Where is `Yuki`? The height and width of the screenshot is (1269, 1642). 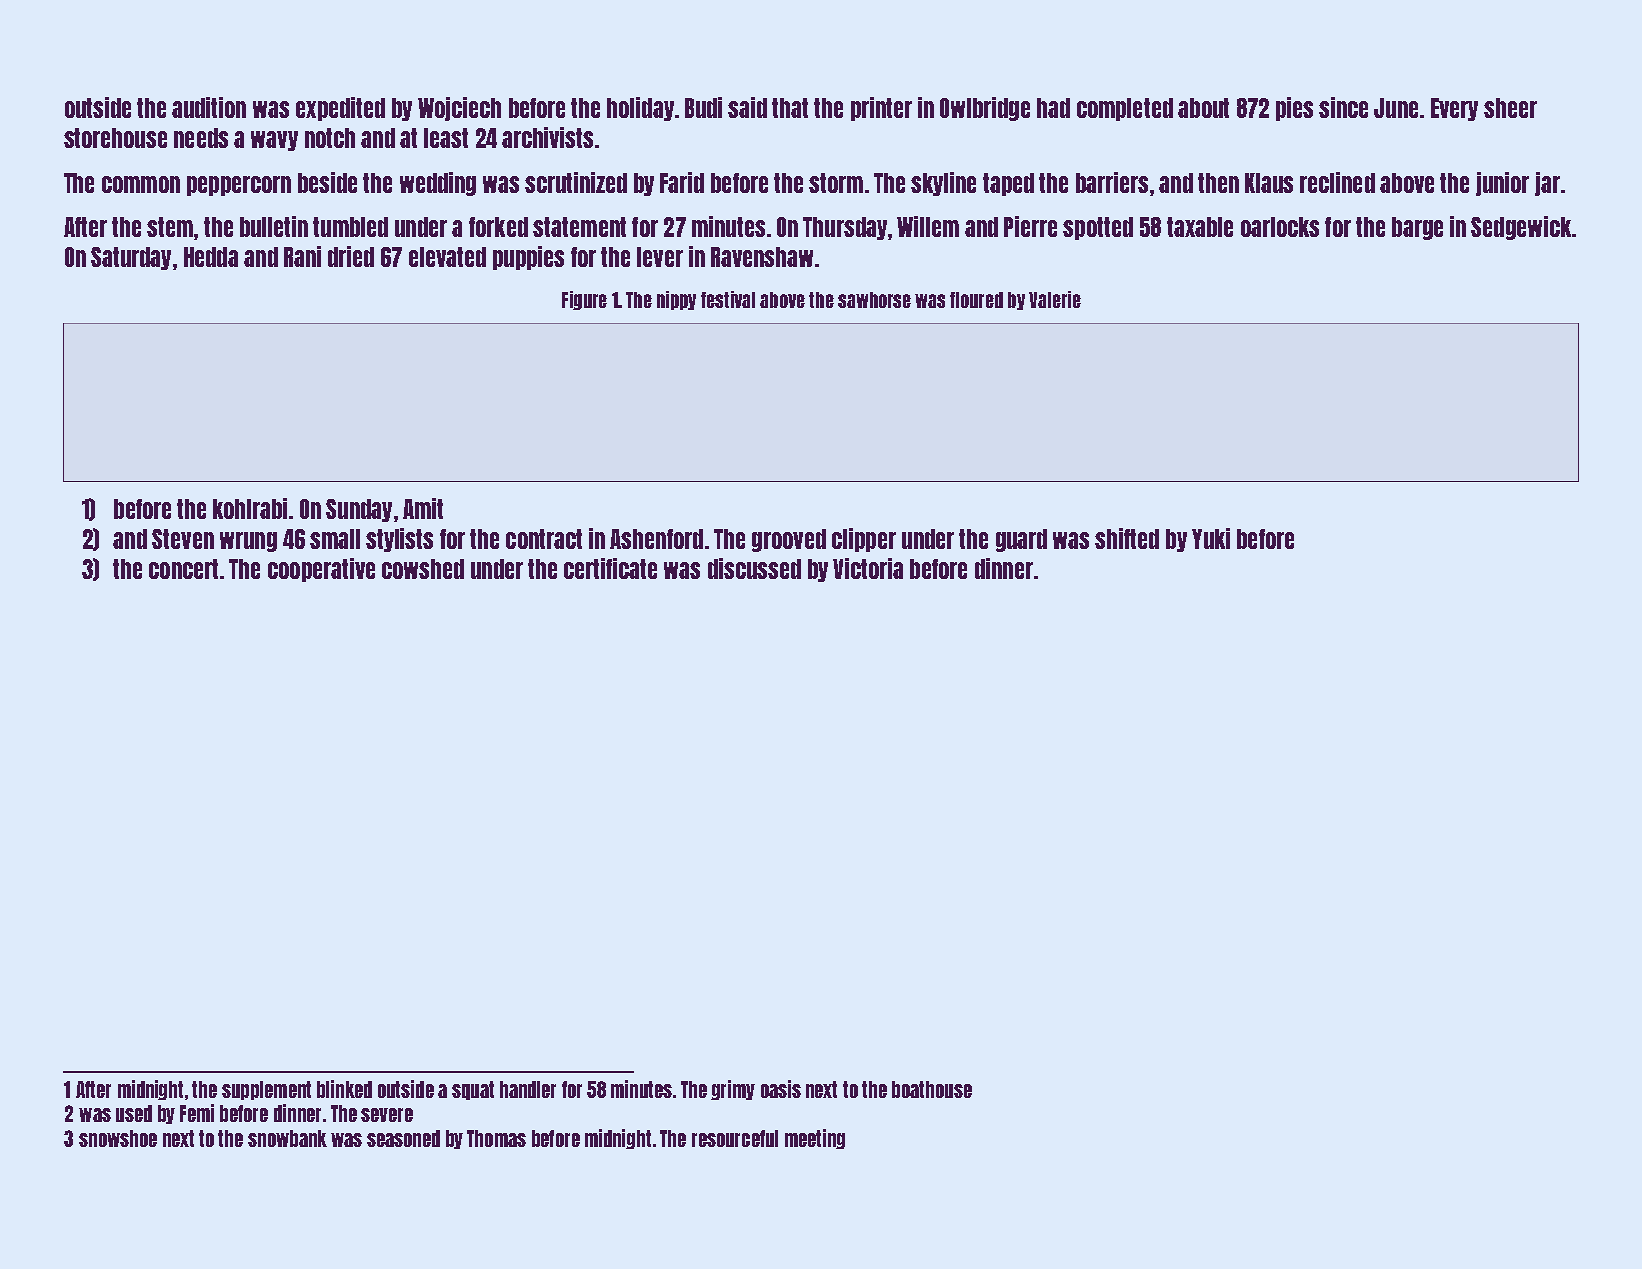 Yuki is located at coordinates (1211, 538).
